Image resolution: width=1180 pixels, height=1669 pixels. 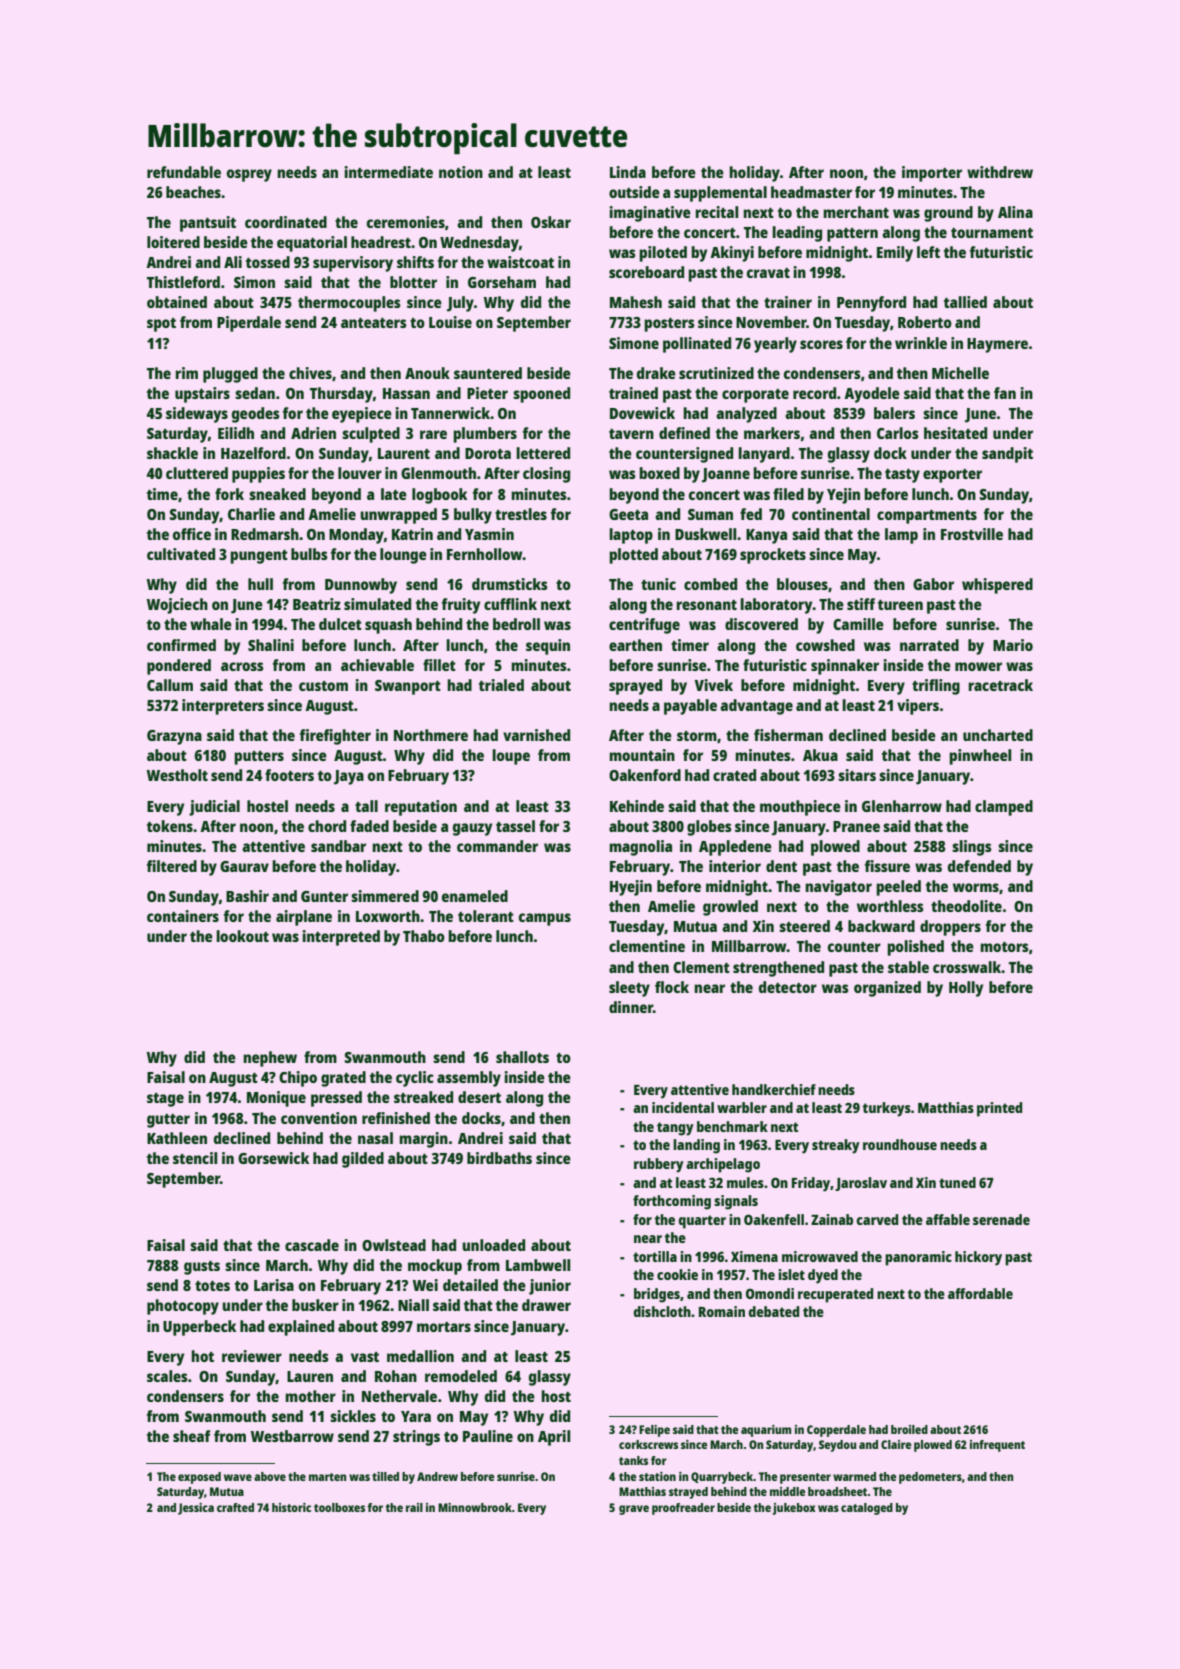 What do you see at coordinates (165, 1100) in the screenshot?
I see `stage` at bounding box center [165, 1100].
